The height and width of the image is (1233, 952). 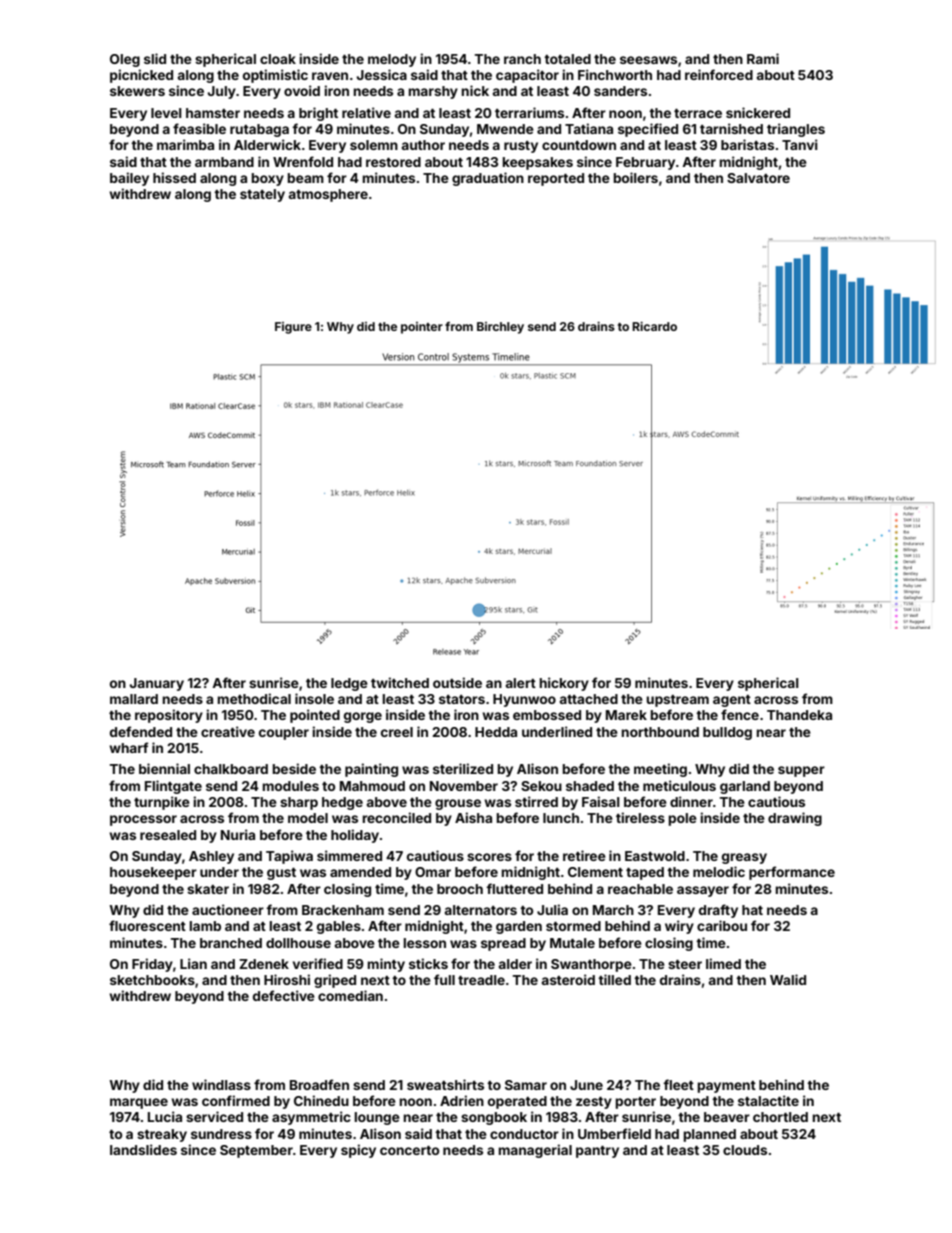 I want to click on Aisha, so click(x=473, y=817).
